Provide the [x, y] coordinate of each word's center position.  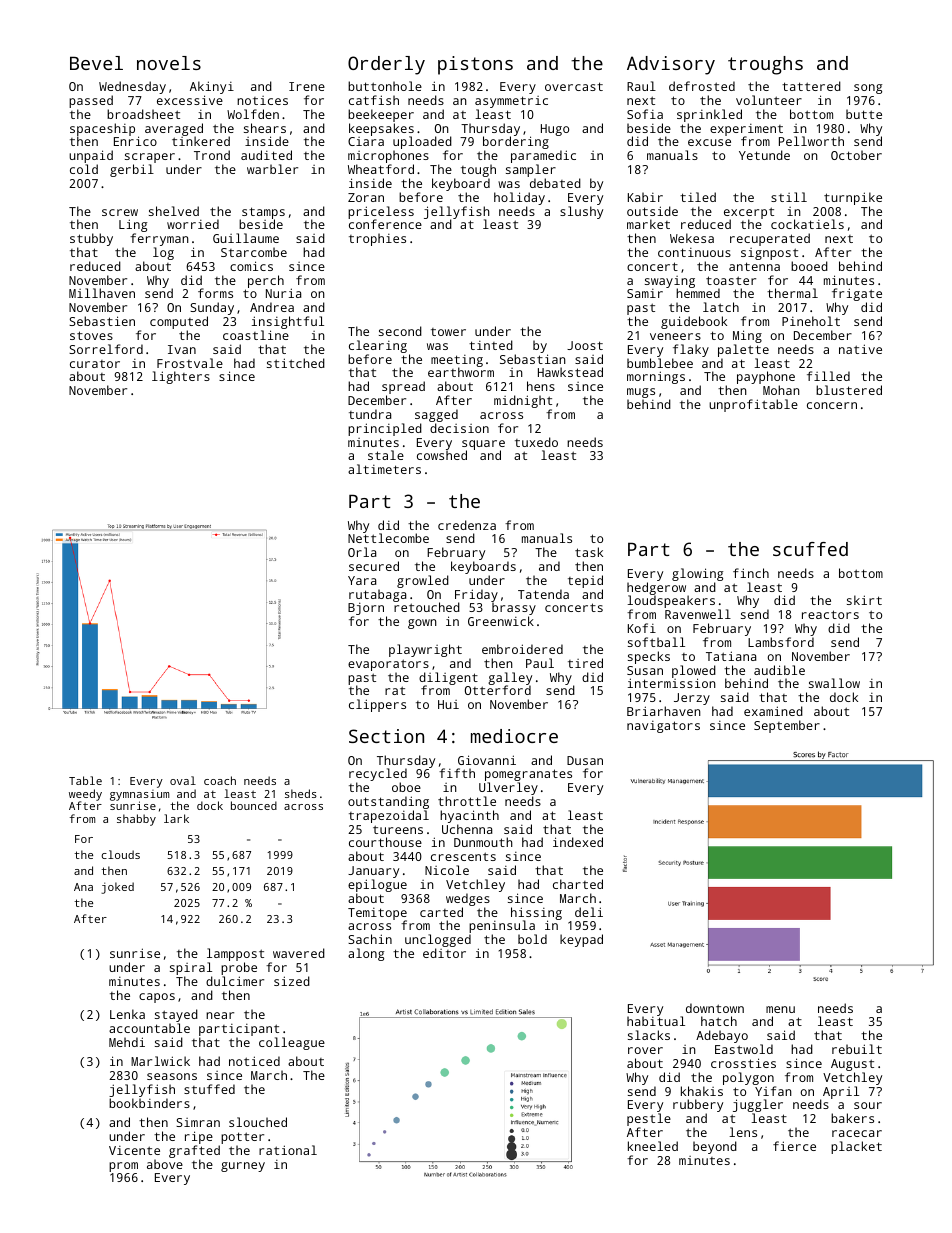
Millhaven [102, 293]
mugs [641, 393]
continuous [694, 252]
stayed [176, 1015]
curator [95, 364]
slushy [581, 212]
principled [385, 429]
